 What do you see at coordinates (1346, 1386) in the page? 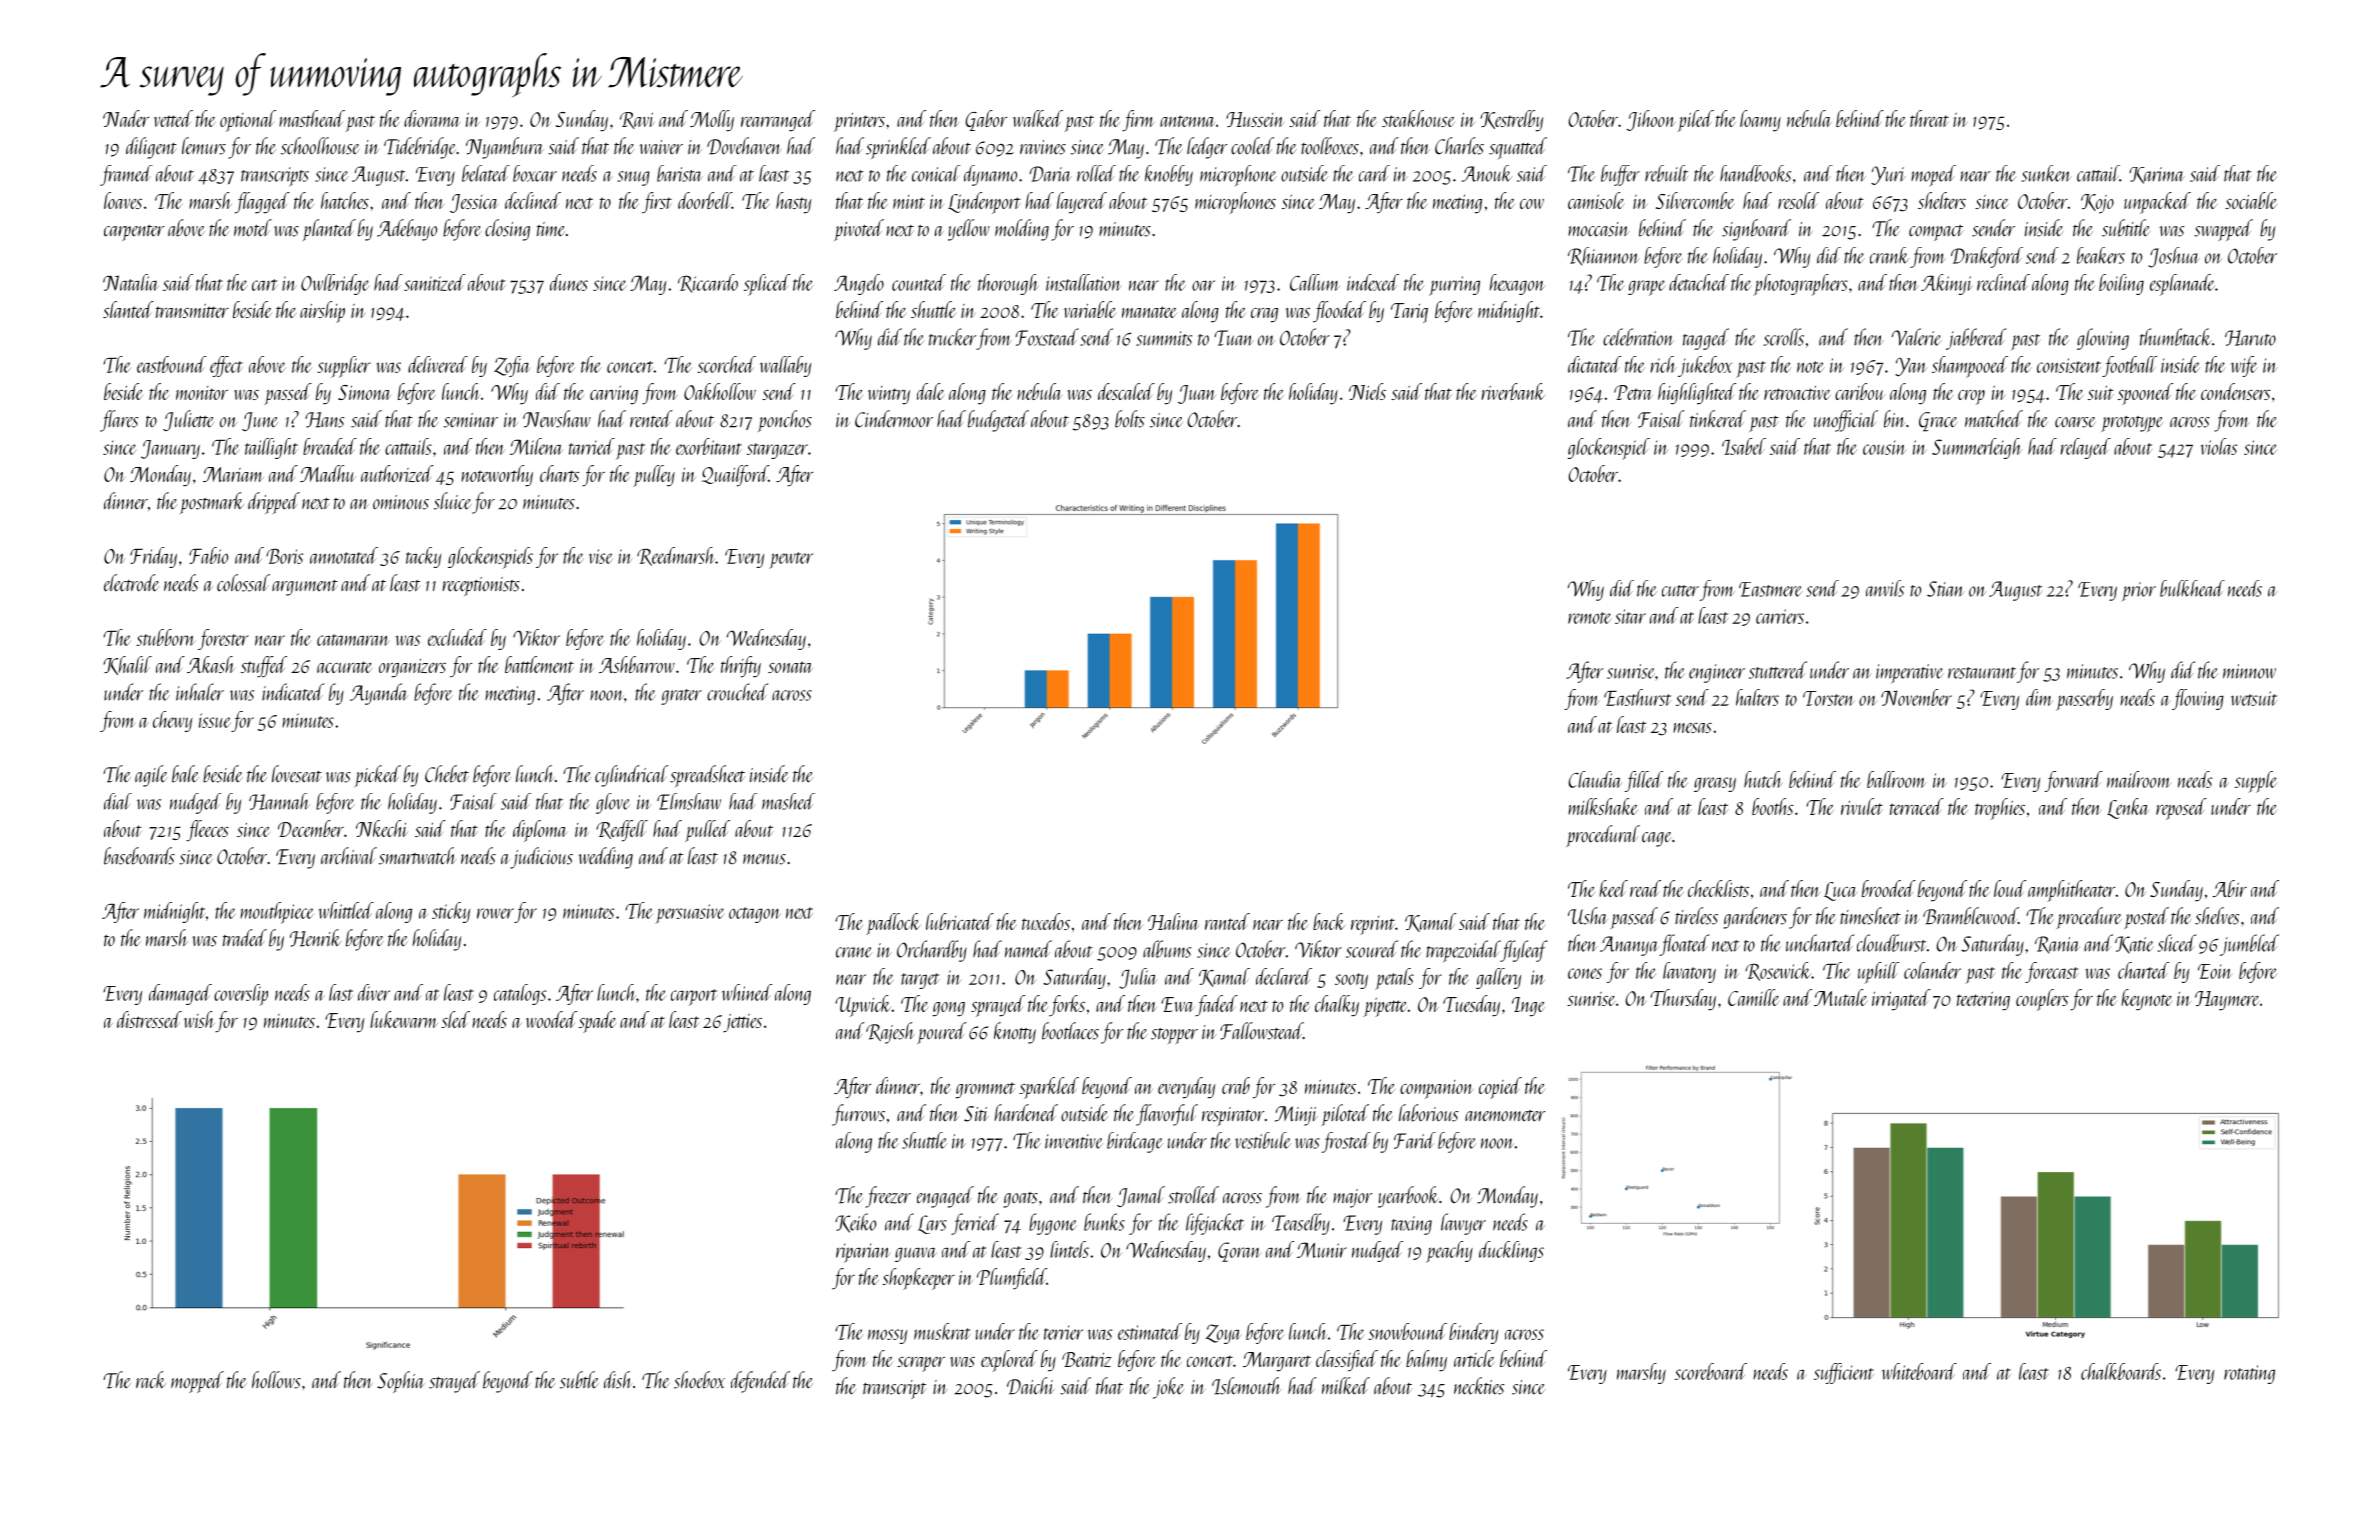
I see `milked` at bounding box center [1346, 1386].
